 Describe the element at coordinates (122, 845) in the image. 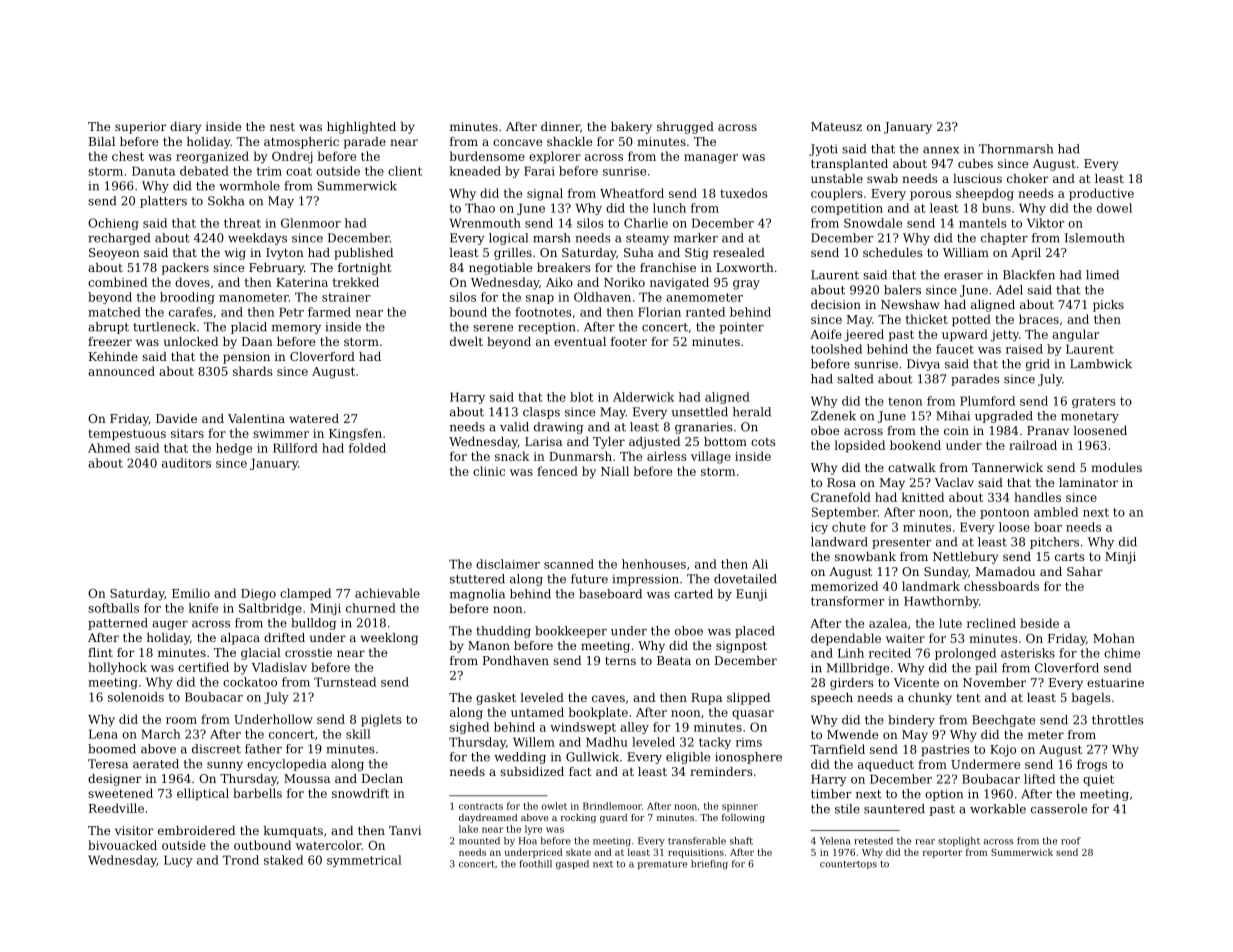

I see `bivouacked` at that location.
